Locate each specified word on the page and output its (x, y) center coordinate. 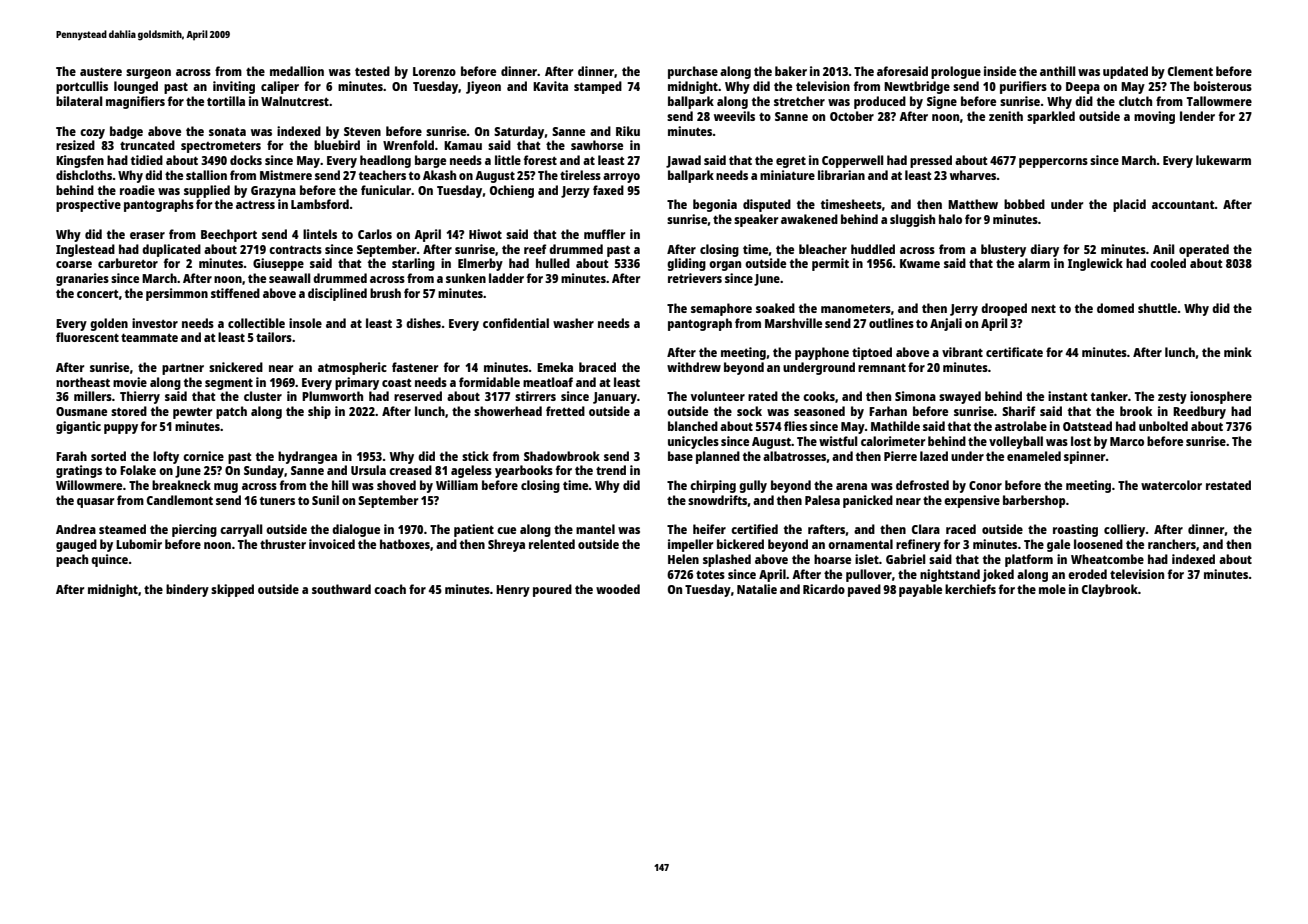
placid (1129, 205)
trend (611, 470)
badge (126, 132)
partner (183, 369)
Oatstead (1087, 426)
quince (109, 560)
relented (552, 544)
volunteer (718, 396)
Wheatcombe (1107, 559)
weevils (734, 116)
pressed (931, 161)
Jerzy (575, 192)
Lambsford (320, 204)
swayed (960, 397)
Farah (71, 456)
